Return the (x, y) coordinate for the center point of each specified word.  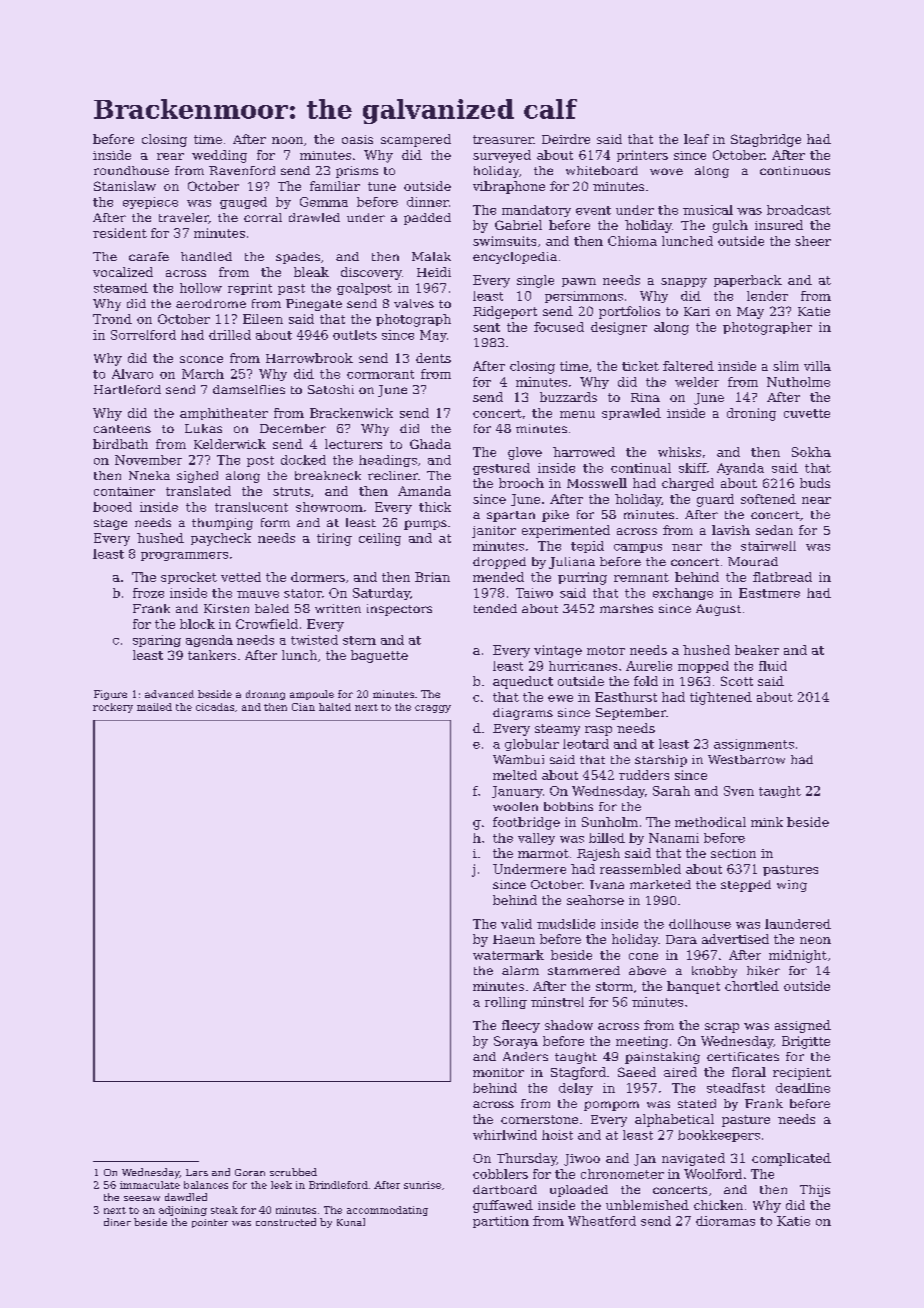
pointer (210, 1223)
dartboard (505, 1189)
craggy (433, 709)
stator (303, 593)
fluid (773, 666)
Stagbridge (766, 140)
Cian (303, 707)
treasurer (503, 139)
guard (715, 500)
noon (287, 140)
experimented (566, 531)
